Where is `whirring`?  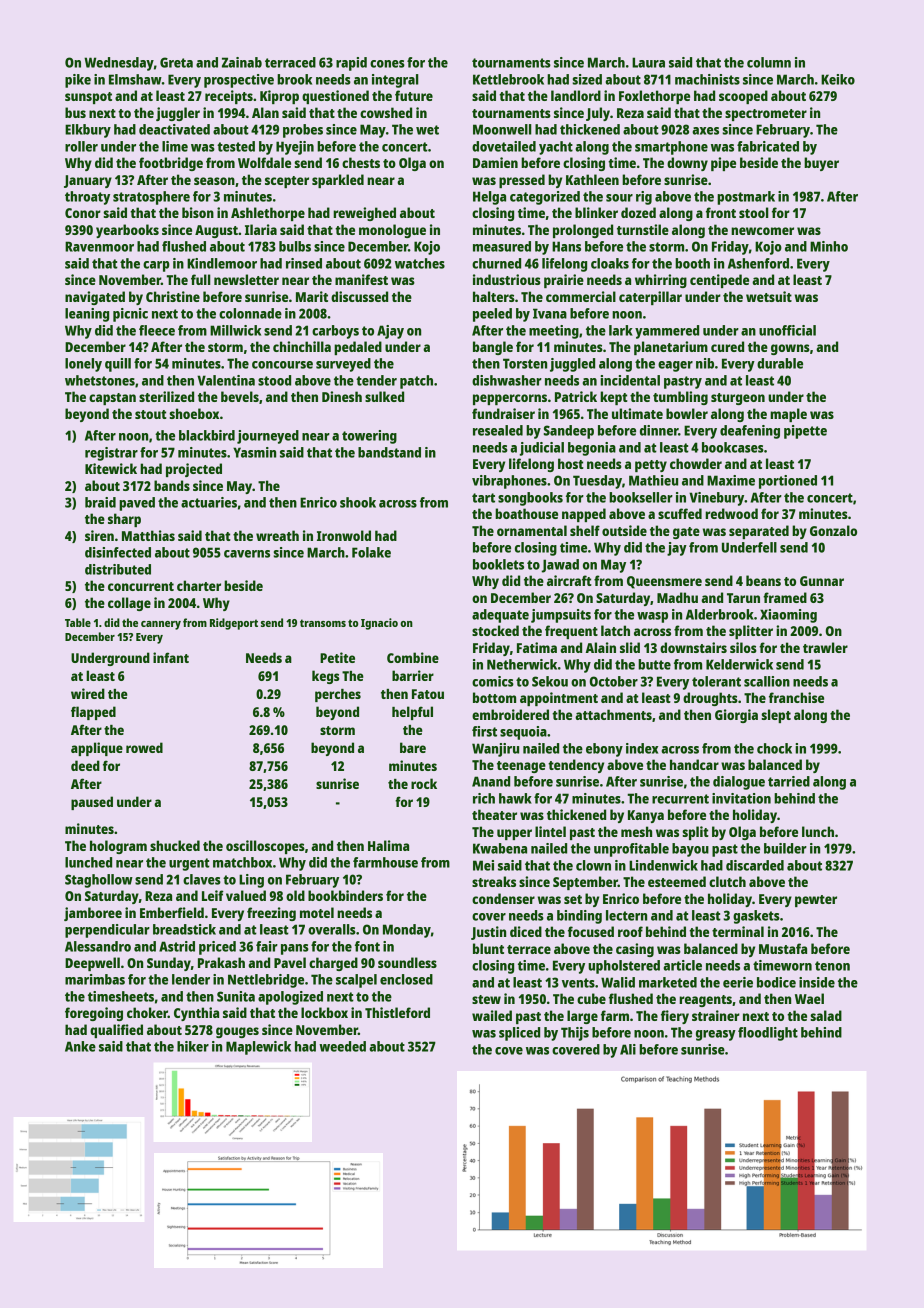 whirring is located at coordinates (661, 281).
